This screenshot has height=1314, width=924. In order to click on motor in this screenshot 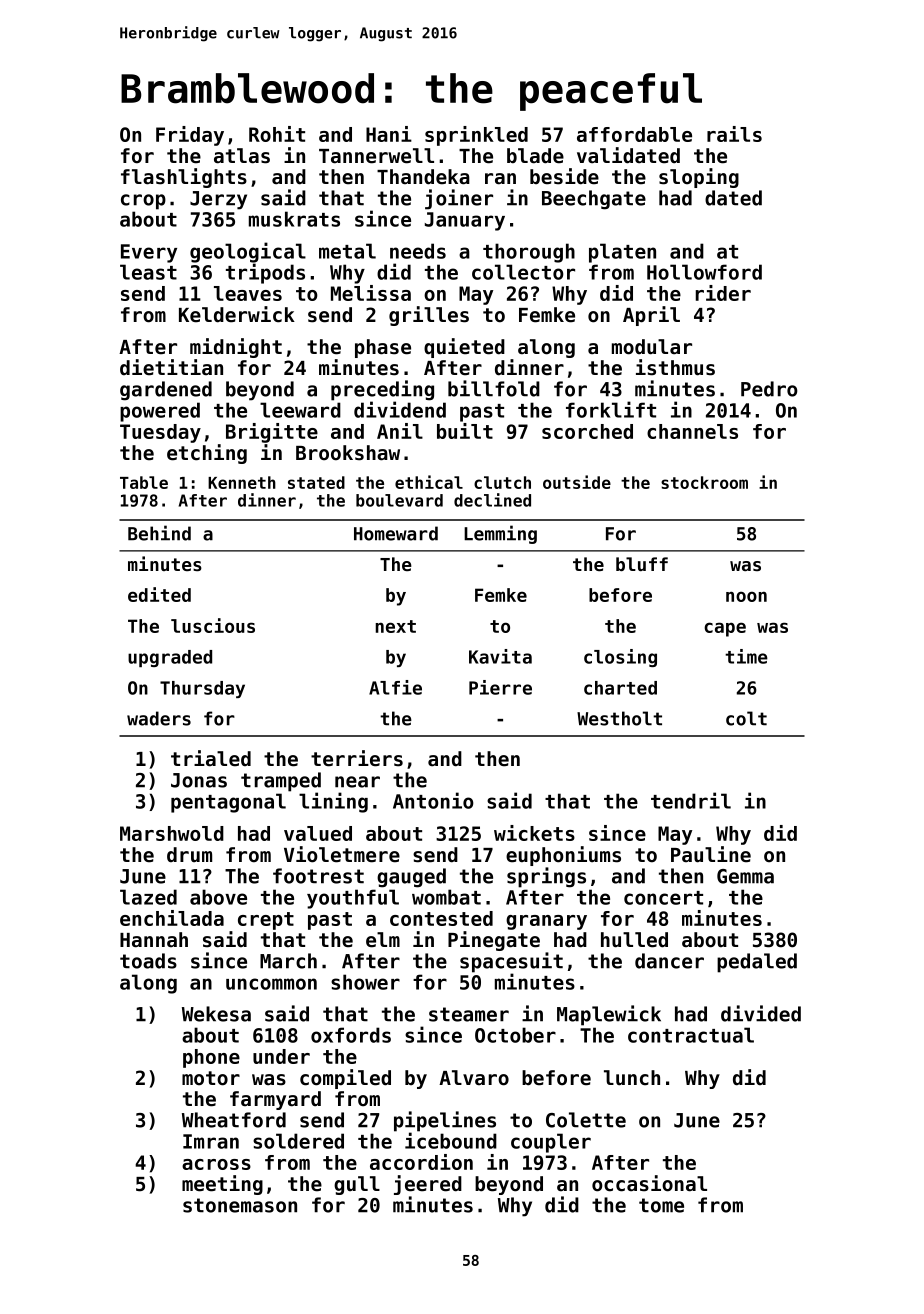, I will do `click(211, 1078)`.
